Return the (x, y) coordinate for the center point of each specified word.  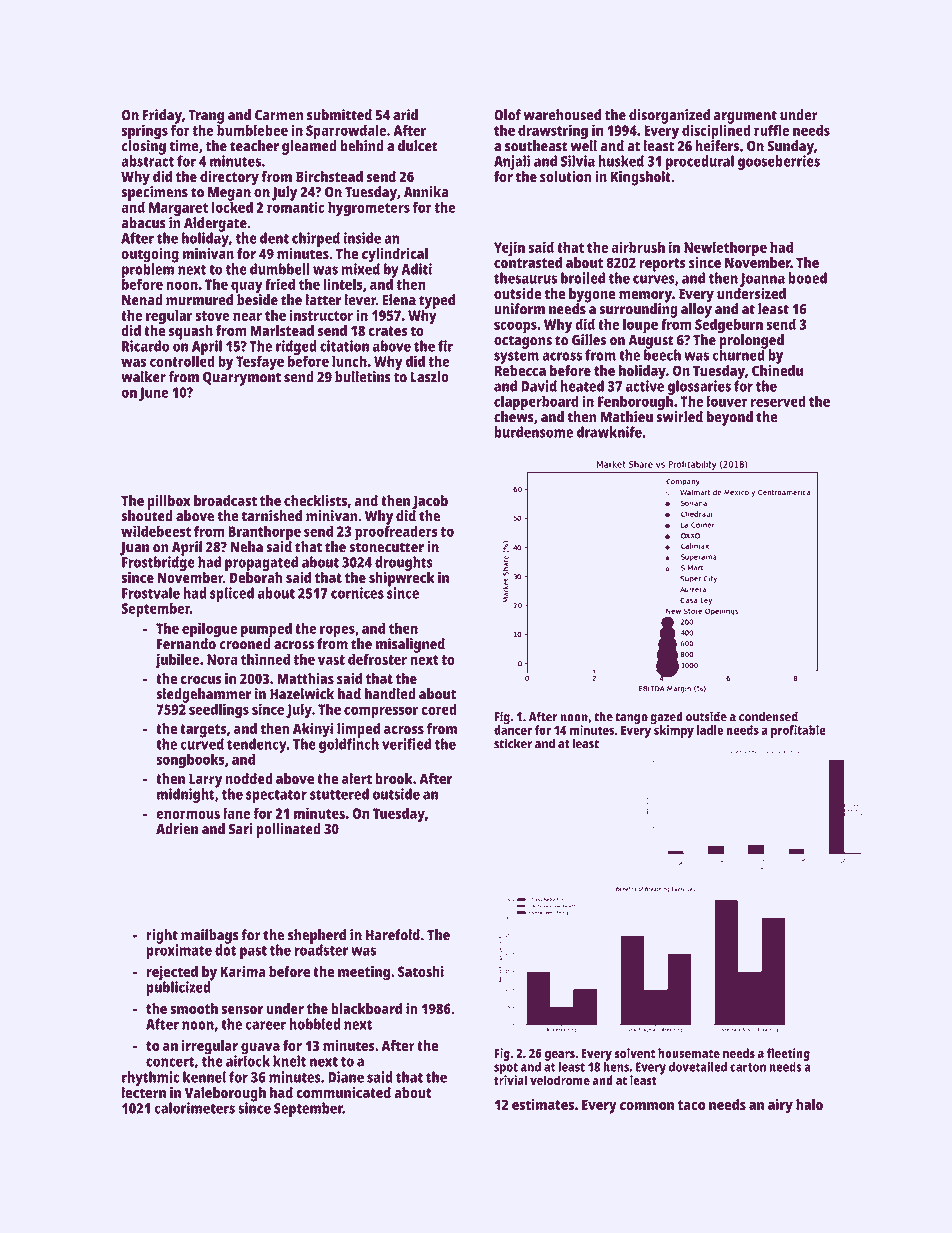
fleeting (788, 1054)
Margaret (178, 209)
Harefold (393, 935)
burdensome (533, 432)
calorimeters (194, 1108)
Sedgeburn (729, 326)
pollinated (288, 830)
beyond (730, 418)
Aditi (416, 269)
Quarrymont (242, 378)
